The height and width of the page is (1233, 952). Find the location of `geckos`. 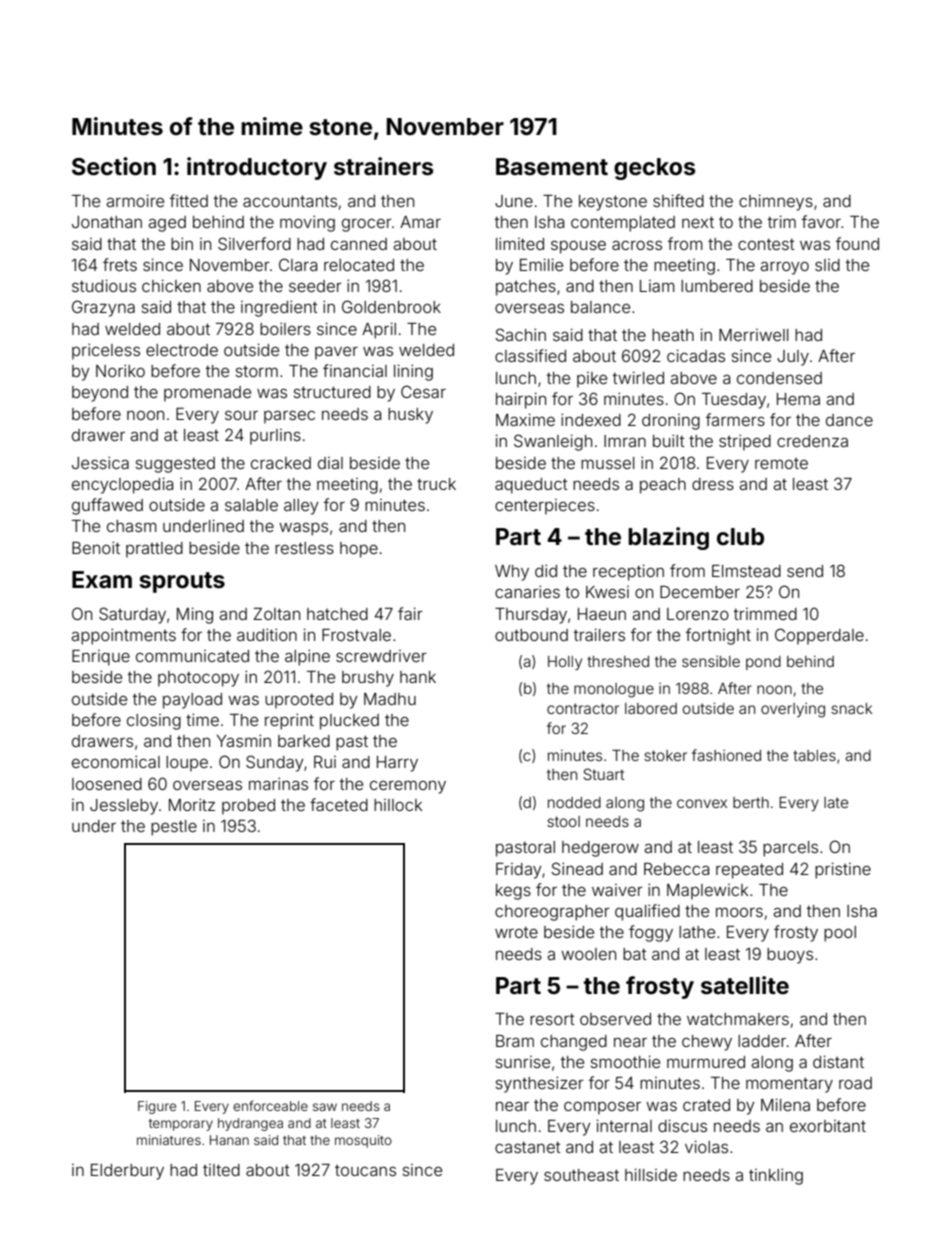

geckos is located at coordinates (654, 169).
